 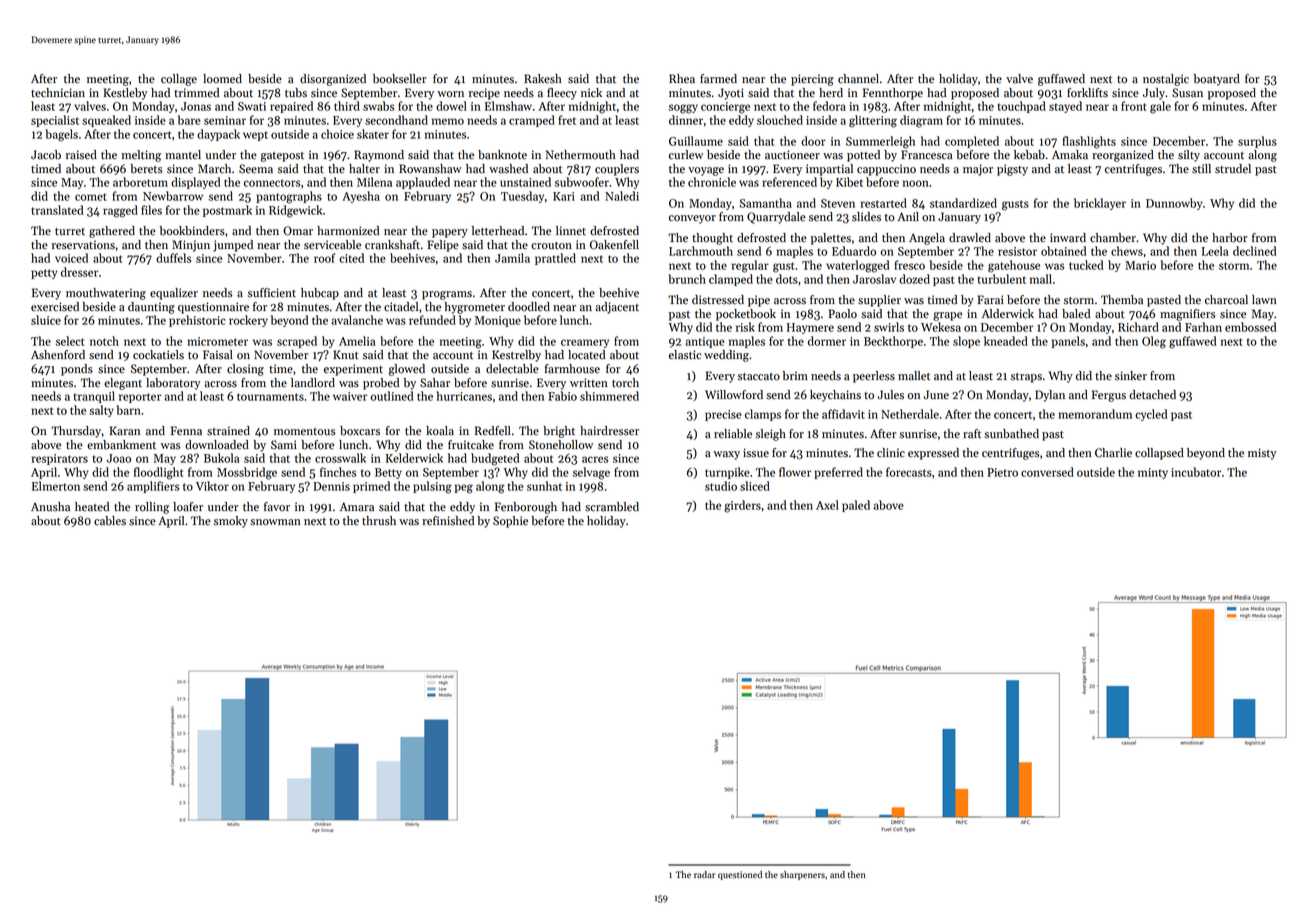 What do you see at coordinates (963, 203) in the image?
I see `standardized` at bounding box center [963, 203].
